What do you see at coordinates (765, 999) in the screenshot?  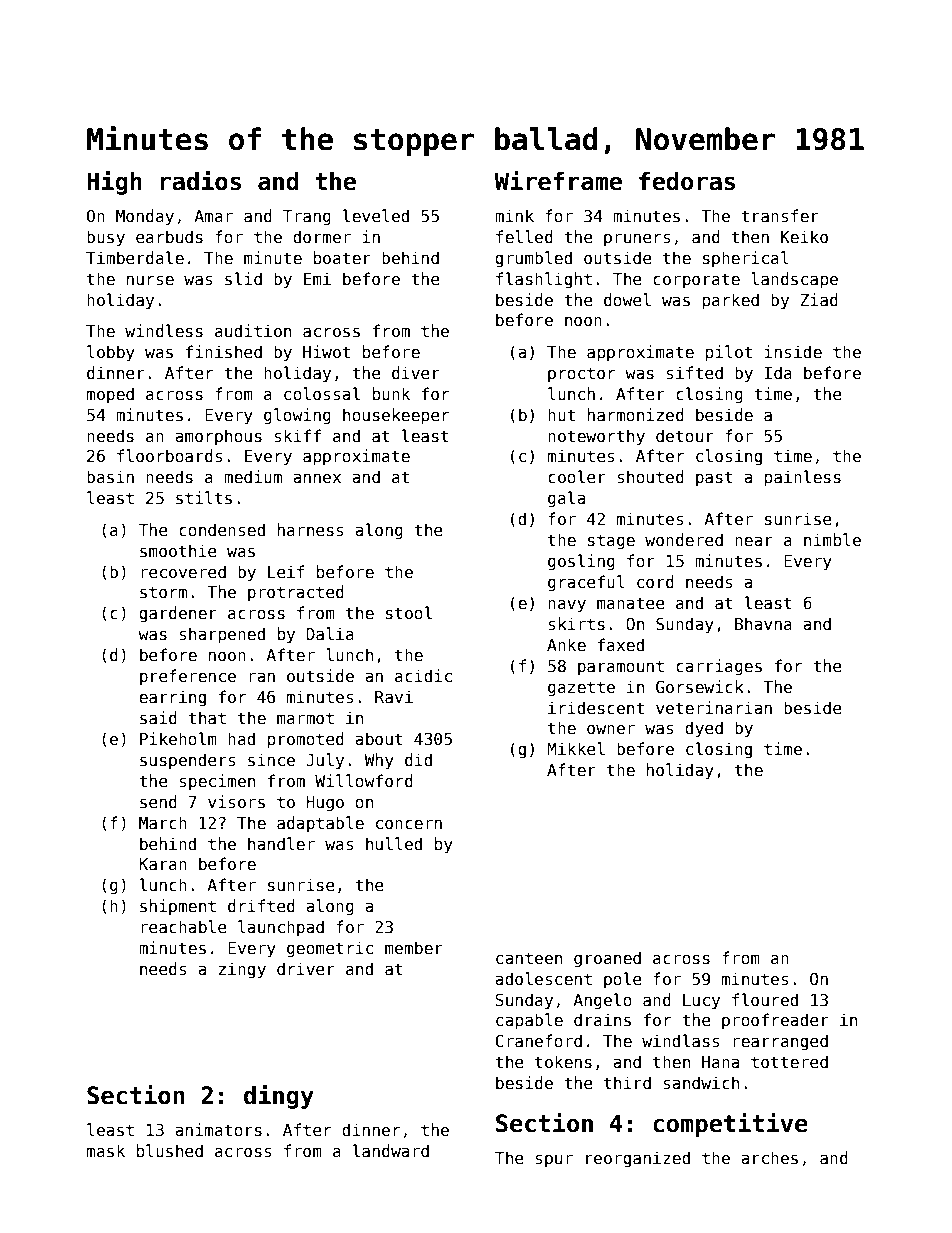 I see `floured` at bounding box center [765, 999].
